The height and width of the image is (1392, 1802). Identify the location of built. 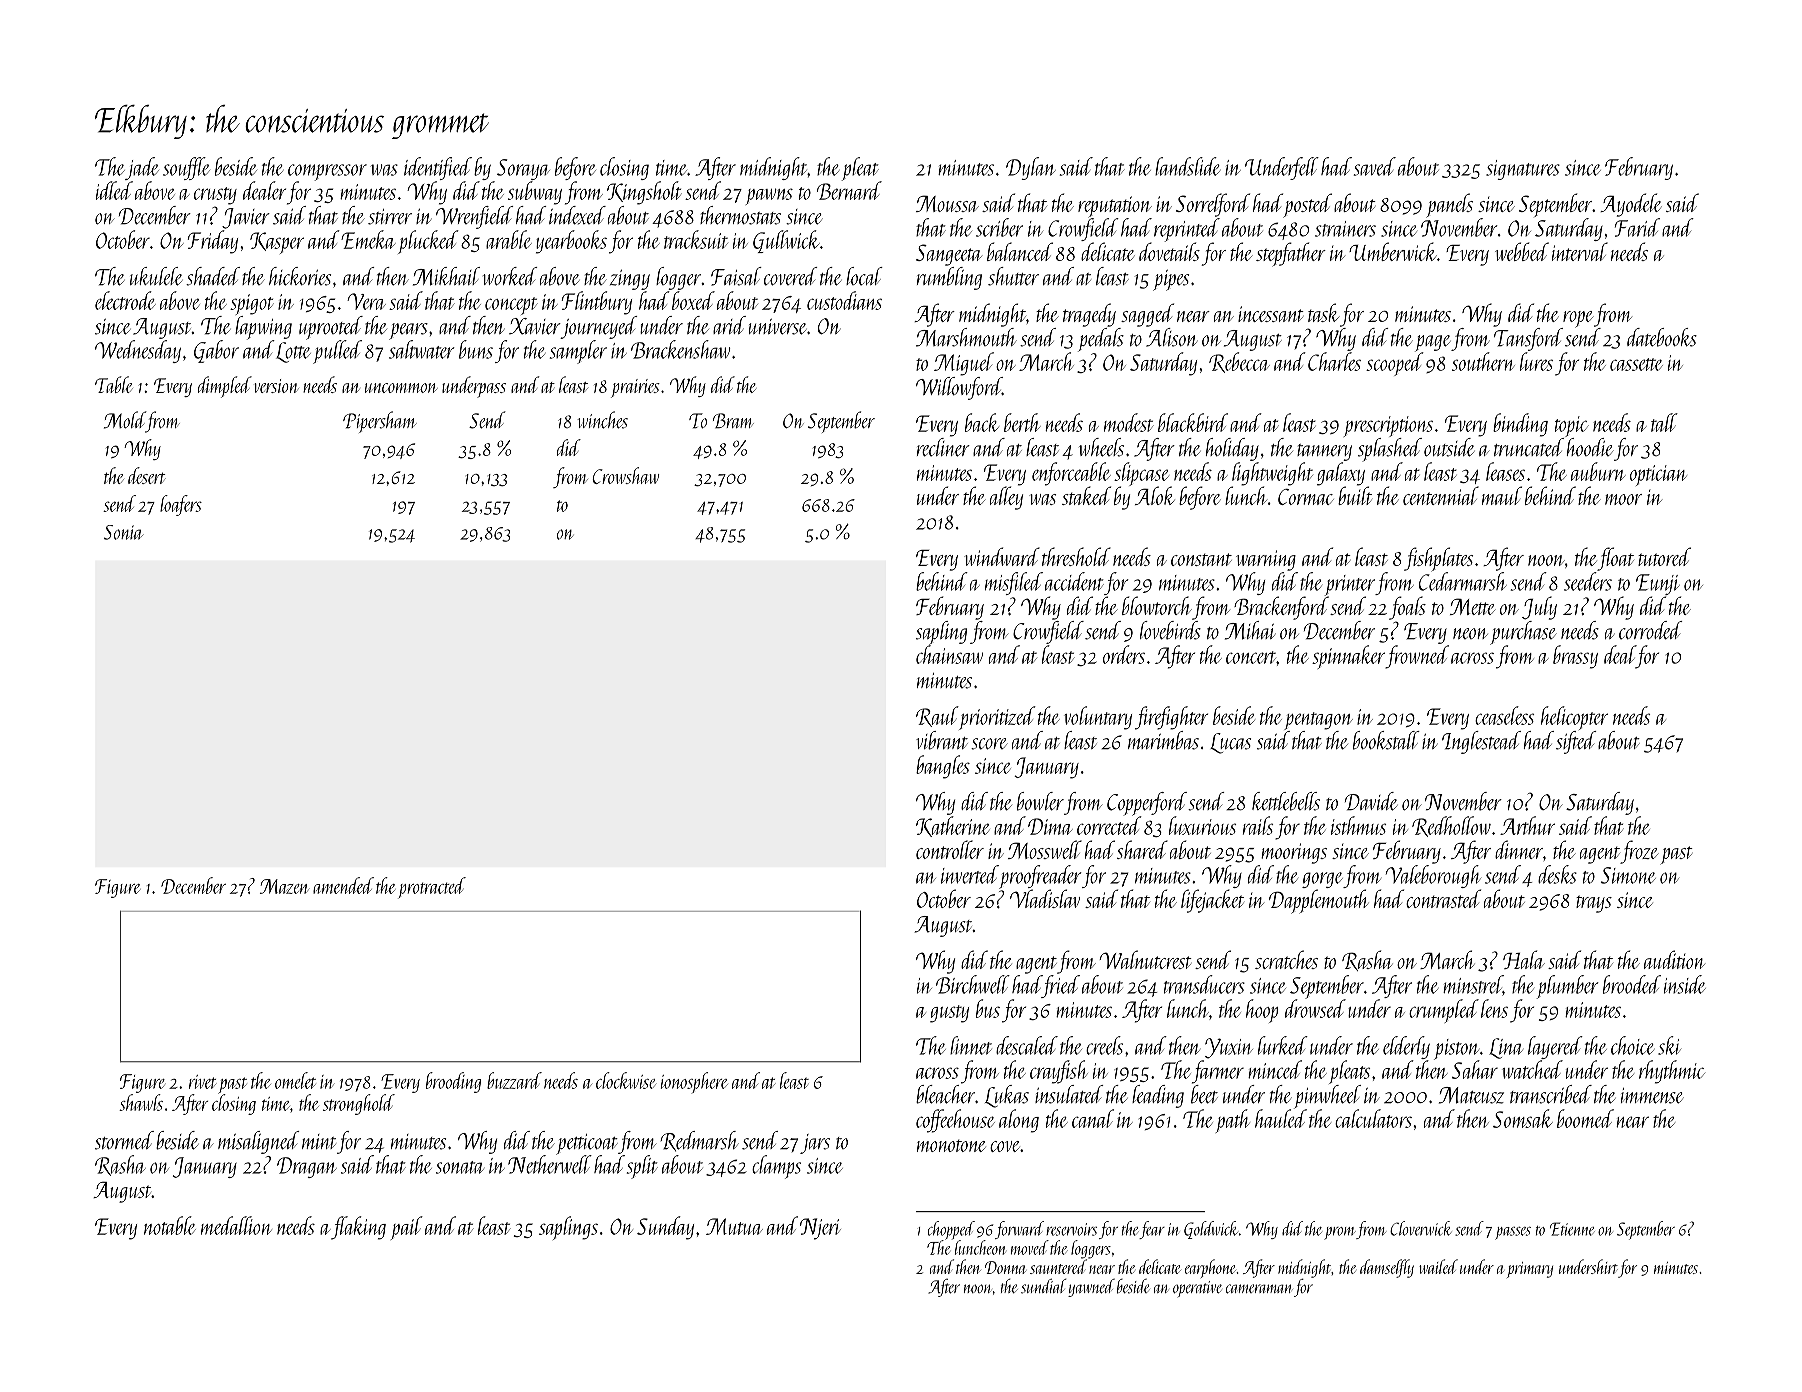
(1355, 495).
